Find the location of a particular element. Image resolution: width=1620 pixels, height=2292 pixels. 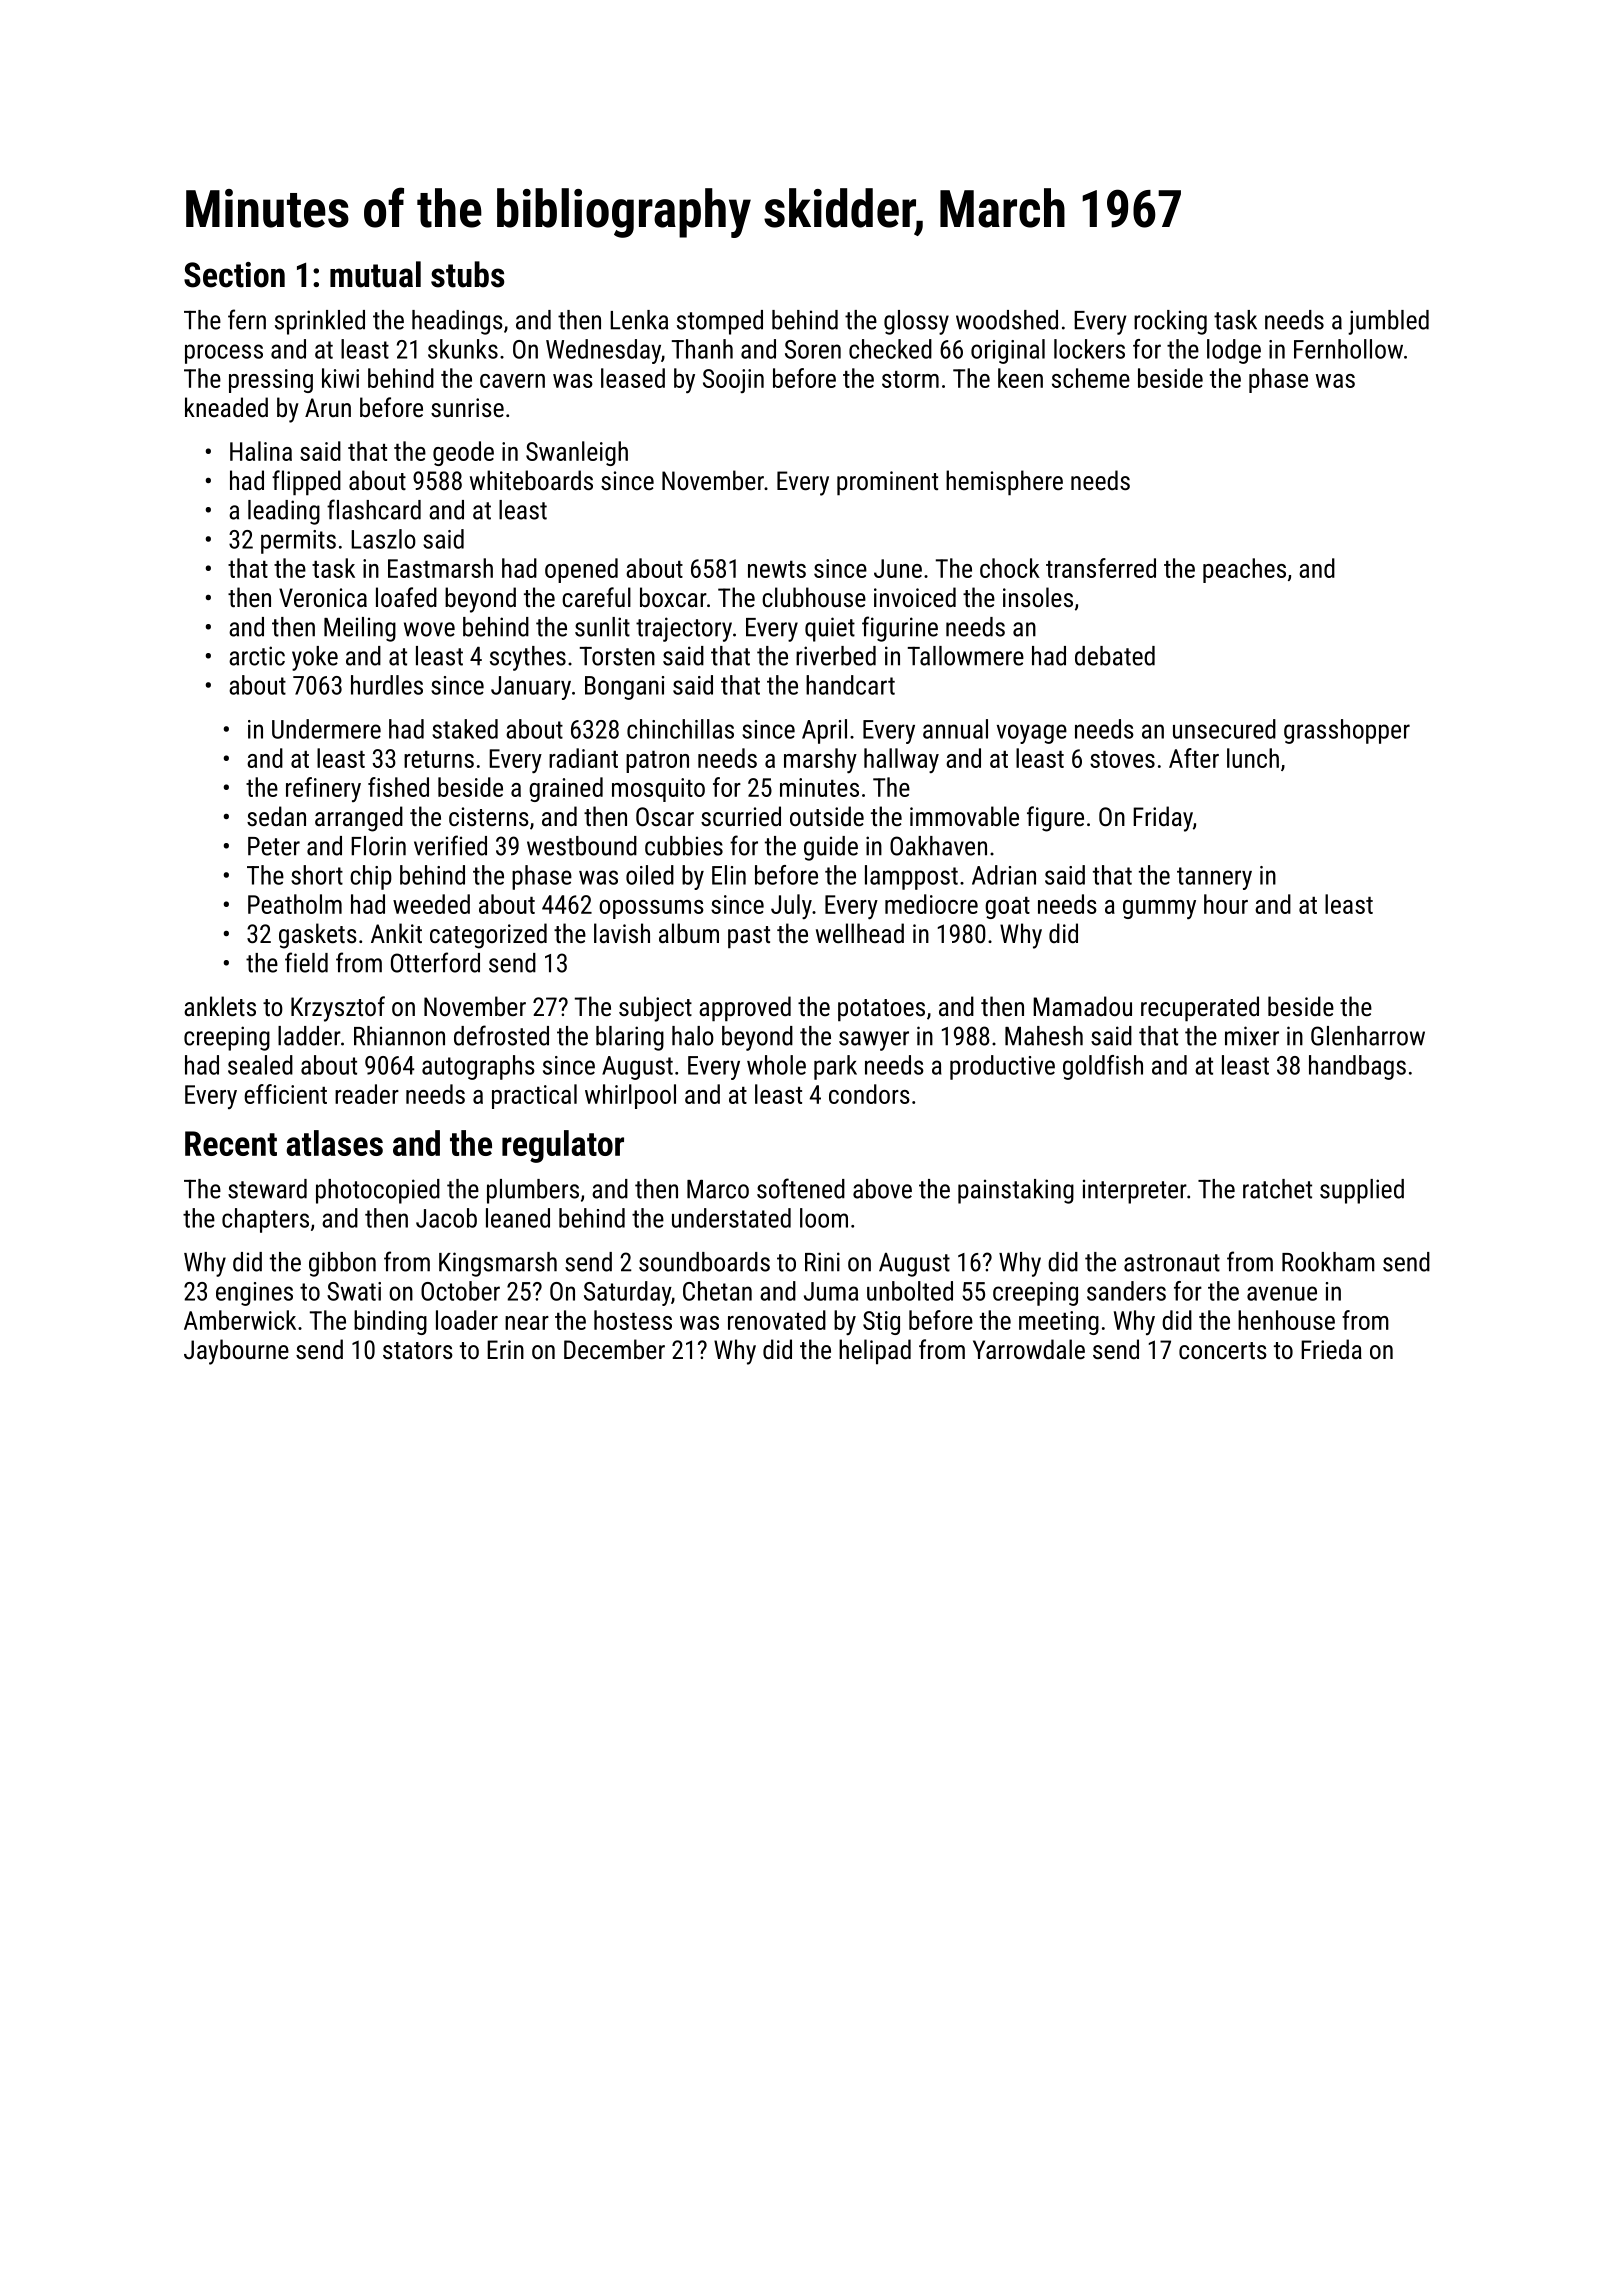

quiet is located at coordinates (830, 629).
